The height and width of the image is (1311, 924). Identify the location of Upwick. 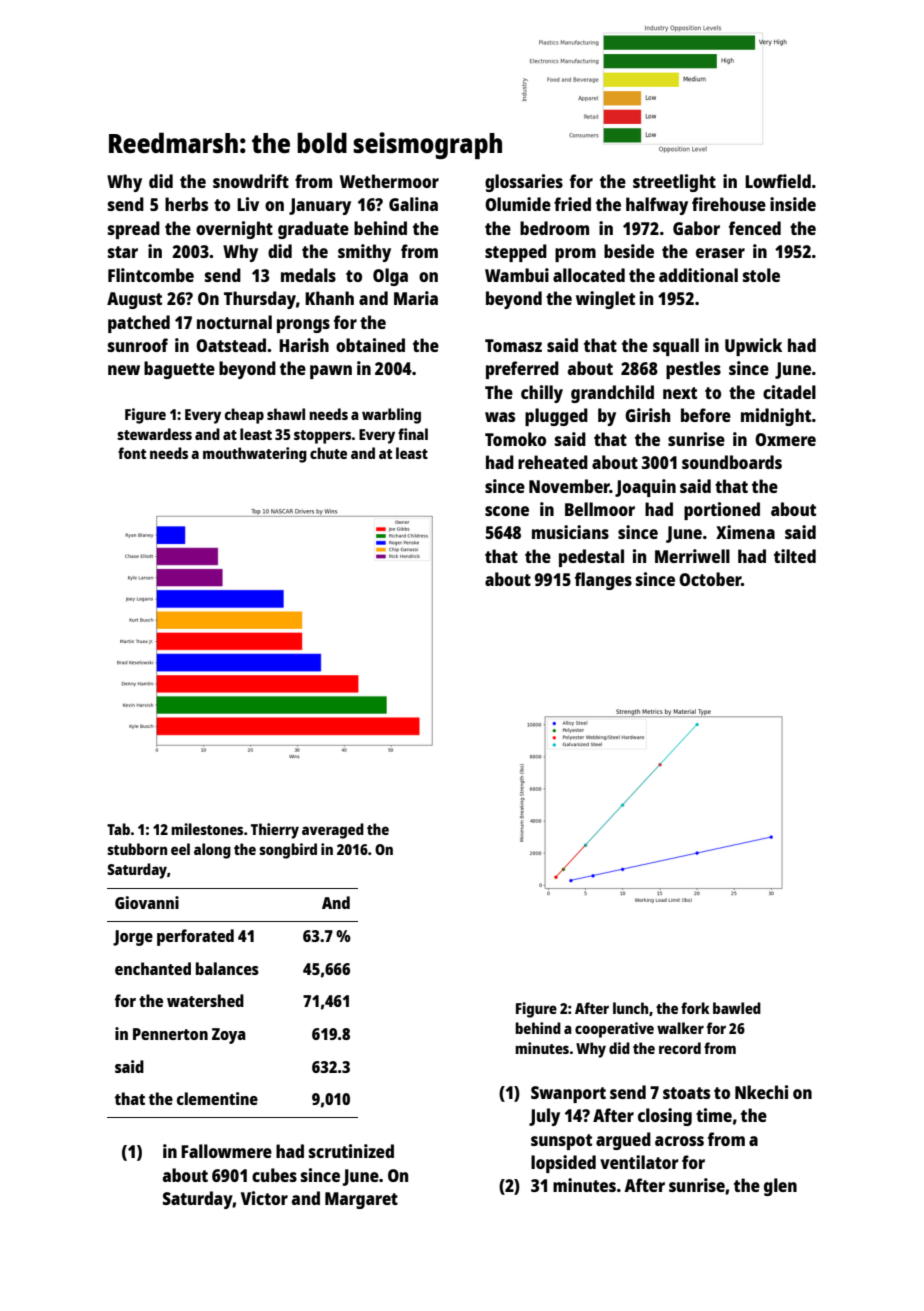
(753, 347).
